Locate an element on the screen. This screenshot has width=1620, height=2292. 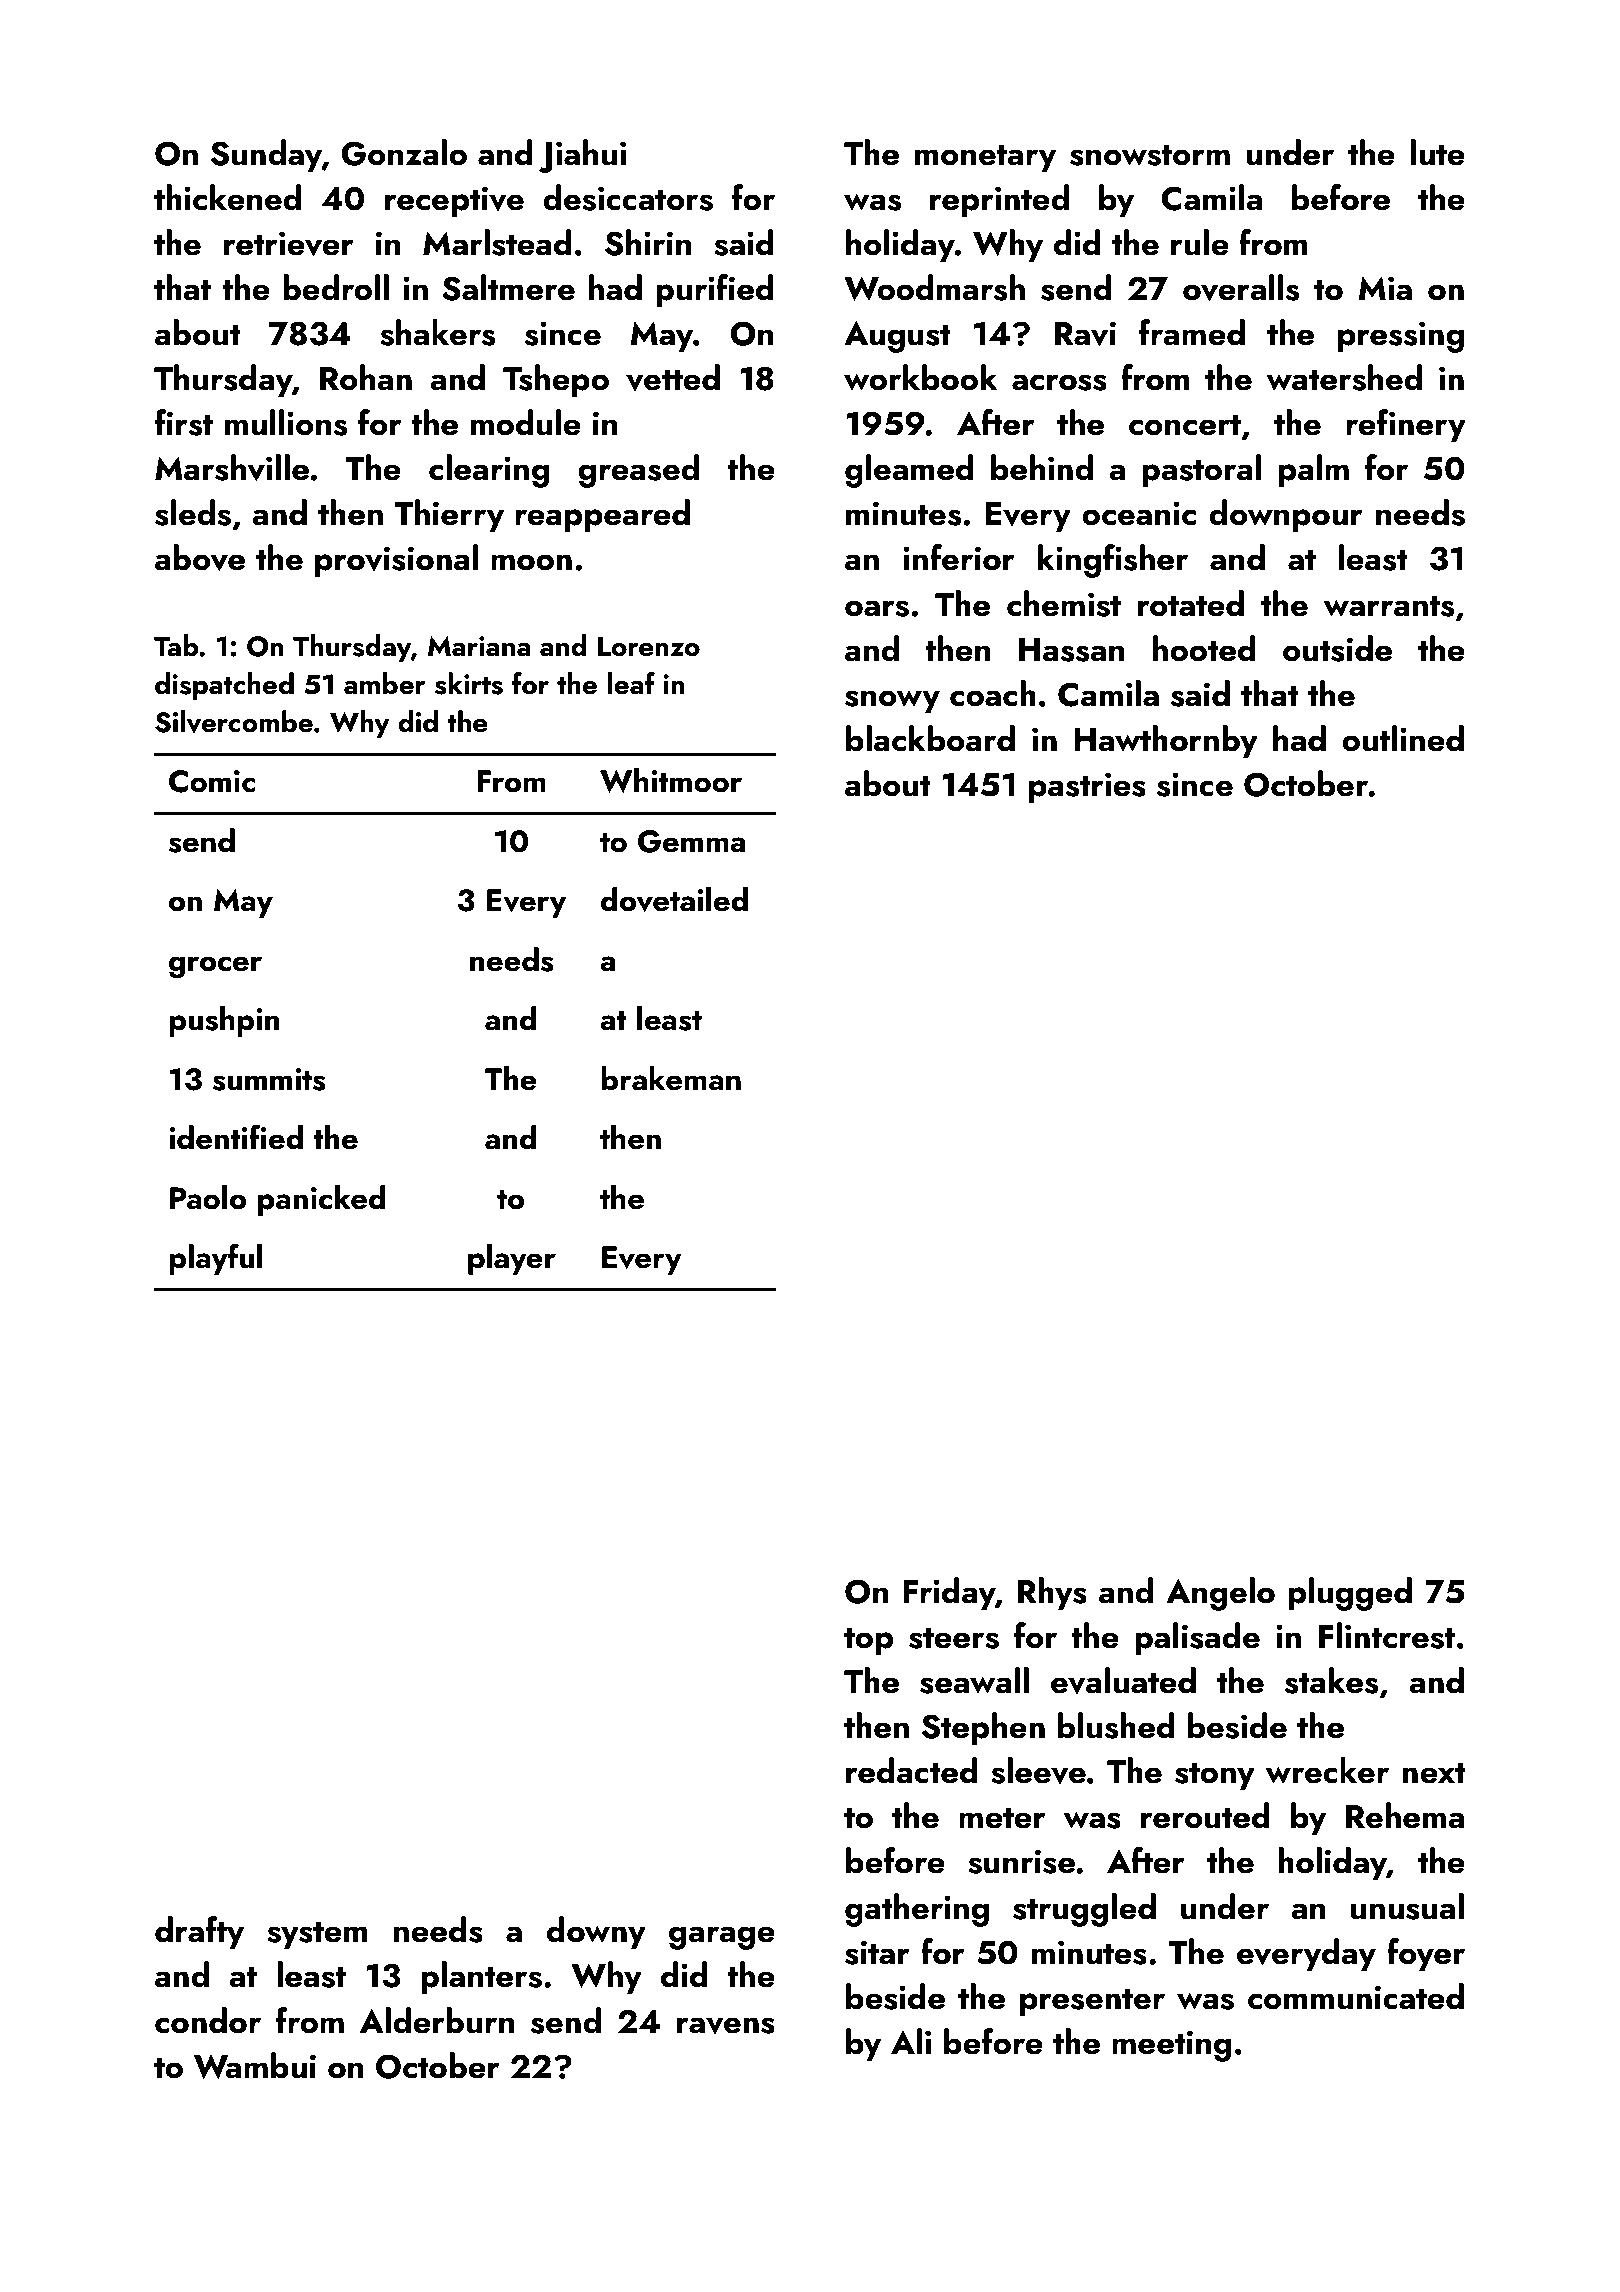
Wambui is located at coordinates (255, 2065).
